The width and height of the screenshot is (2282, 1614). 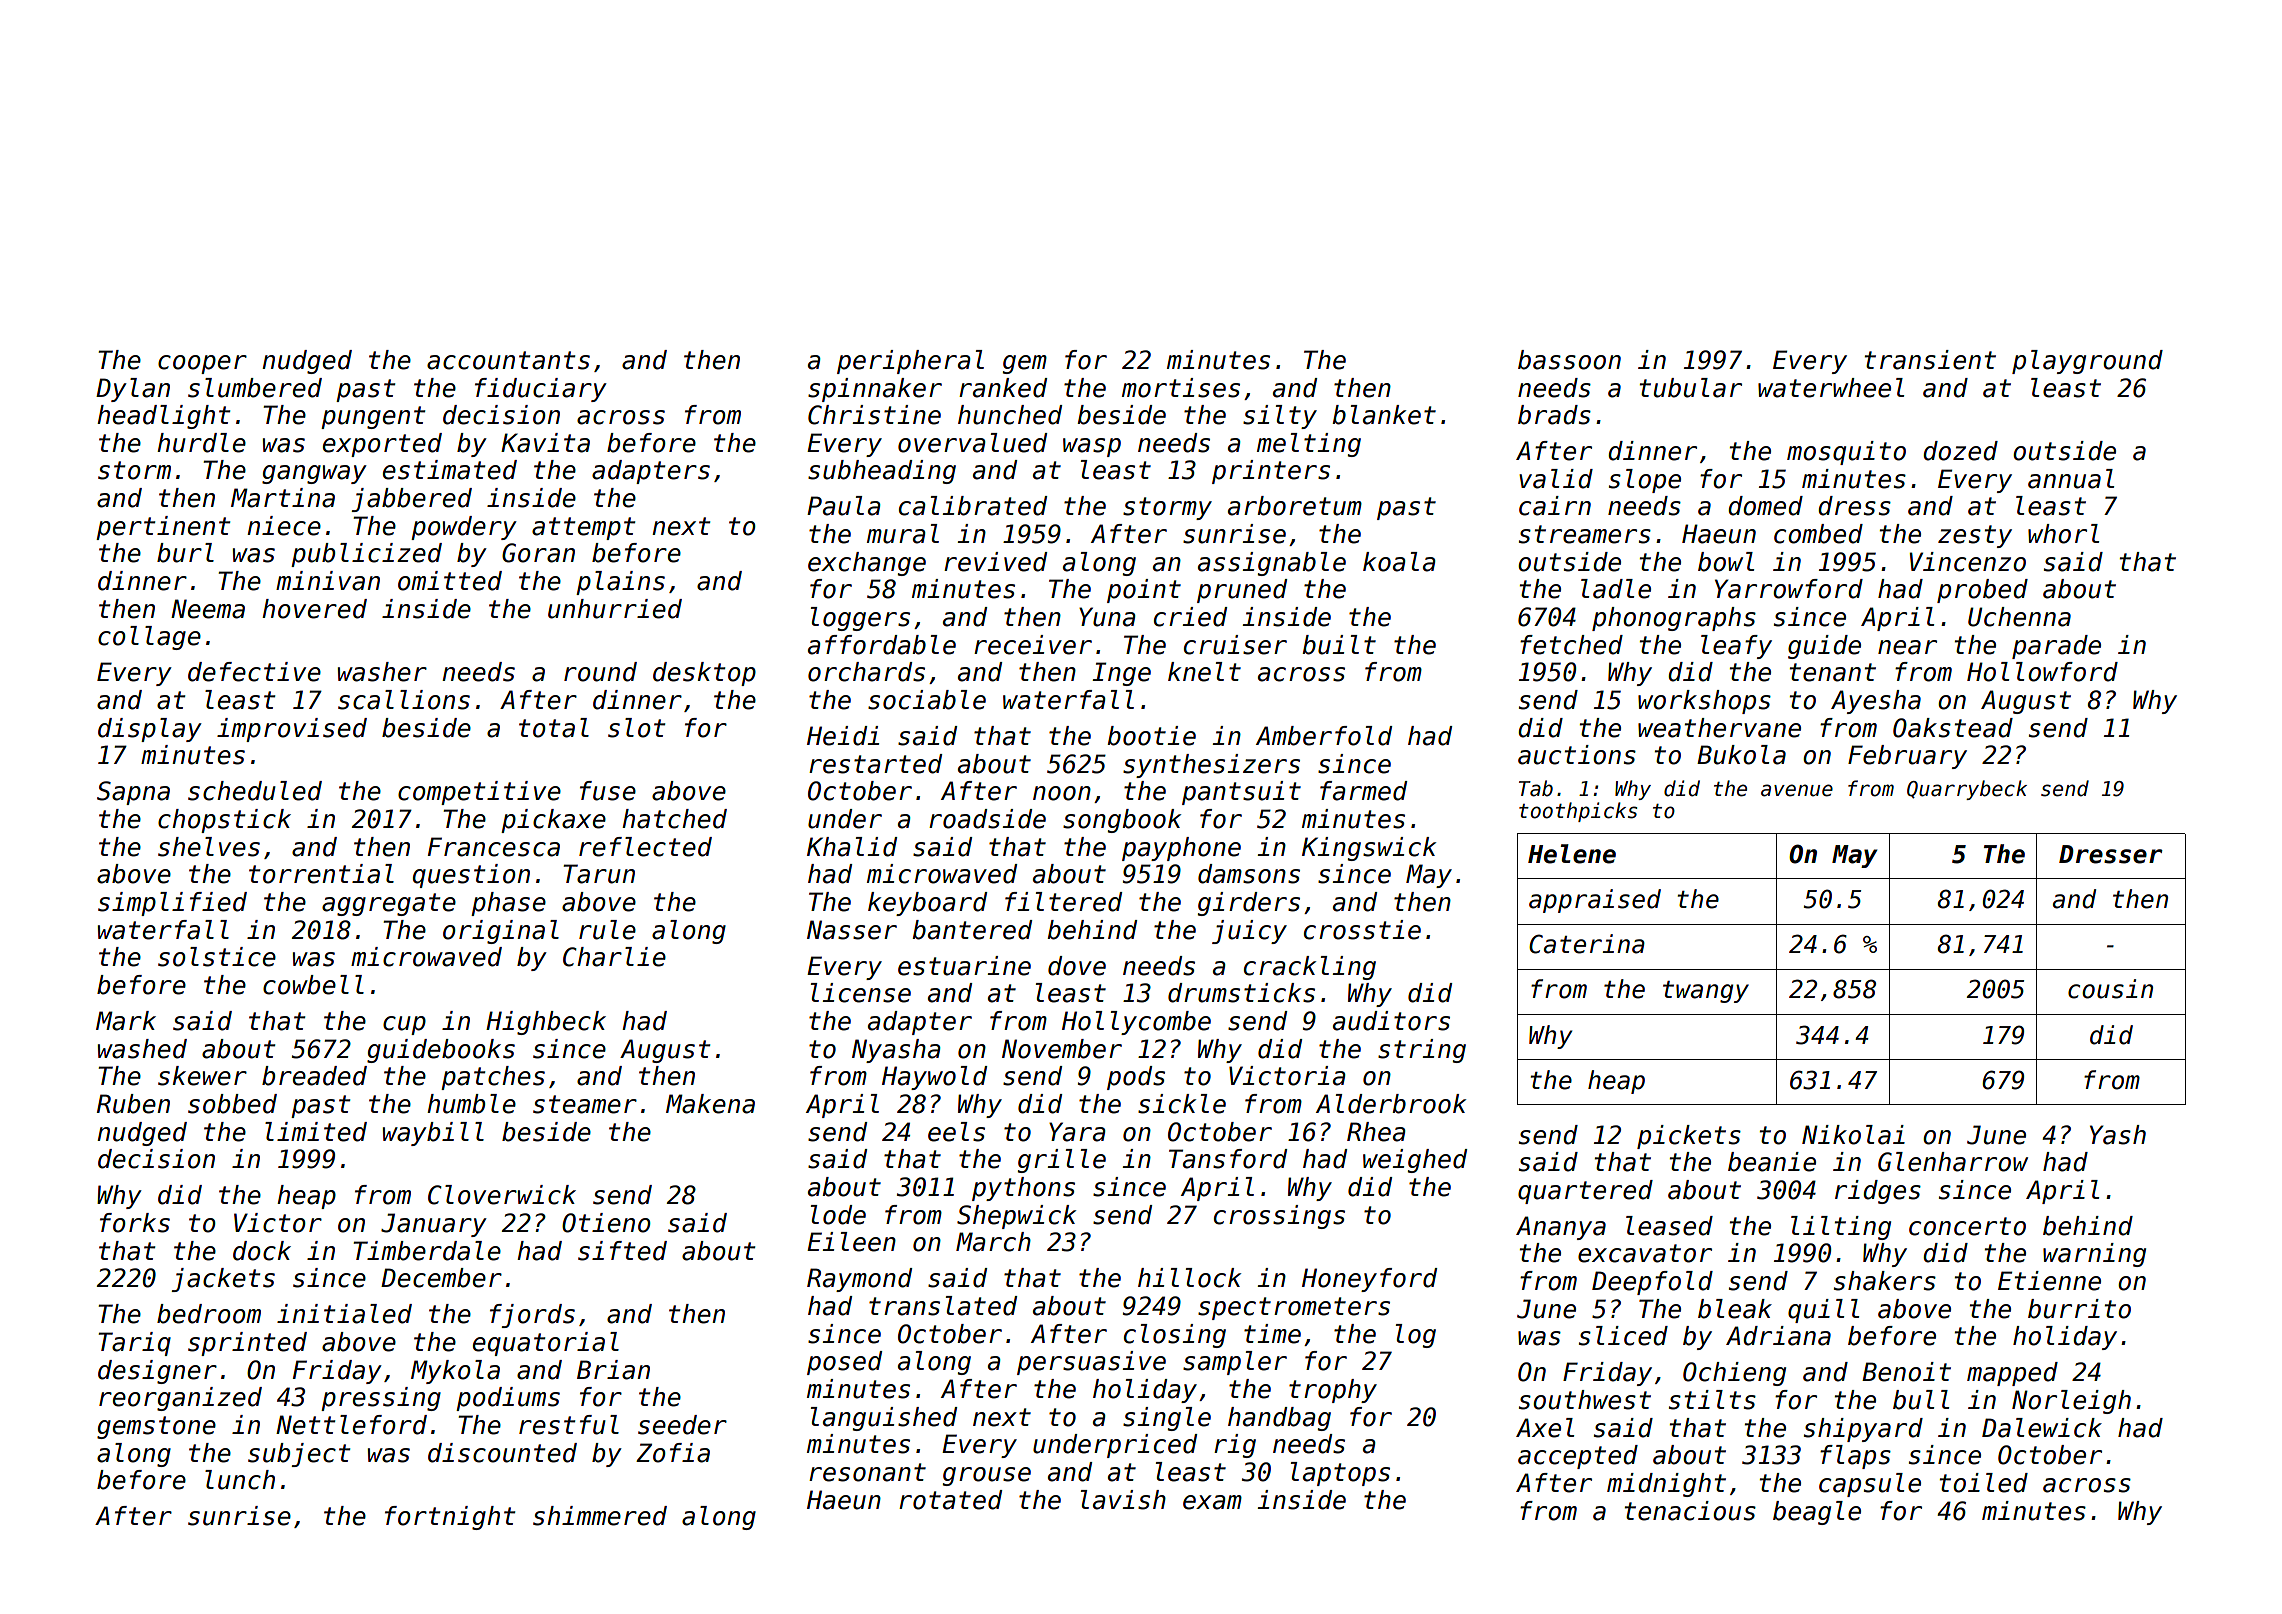 What do you see at coordinates (292, 730) in the screenshot?
I see `improvised` at bounding box center [292, 730].
